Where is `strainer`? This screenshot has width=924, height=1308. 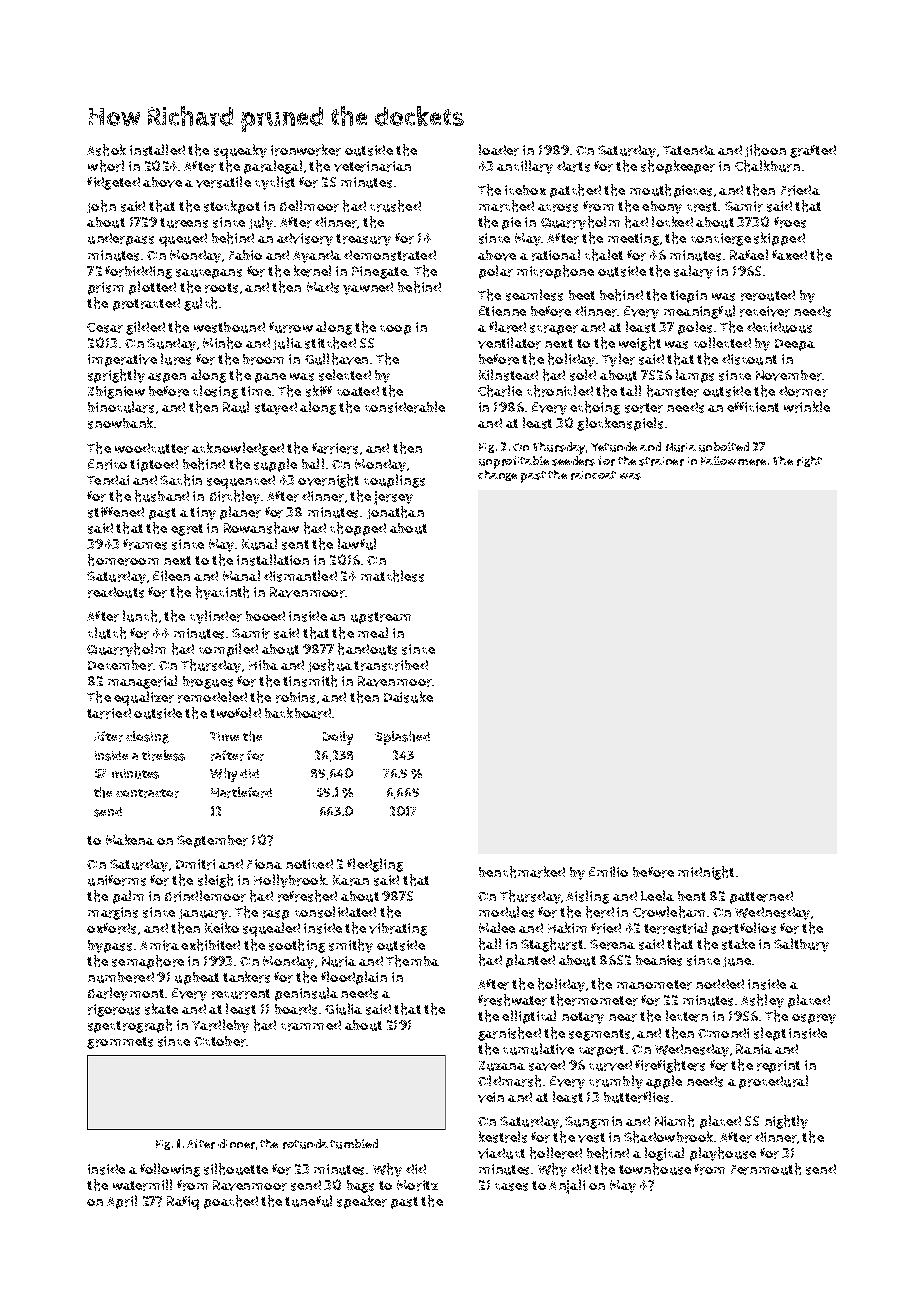 strainer is located at coordinates (661, 461).
